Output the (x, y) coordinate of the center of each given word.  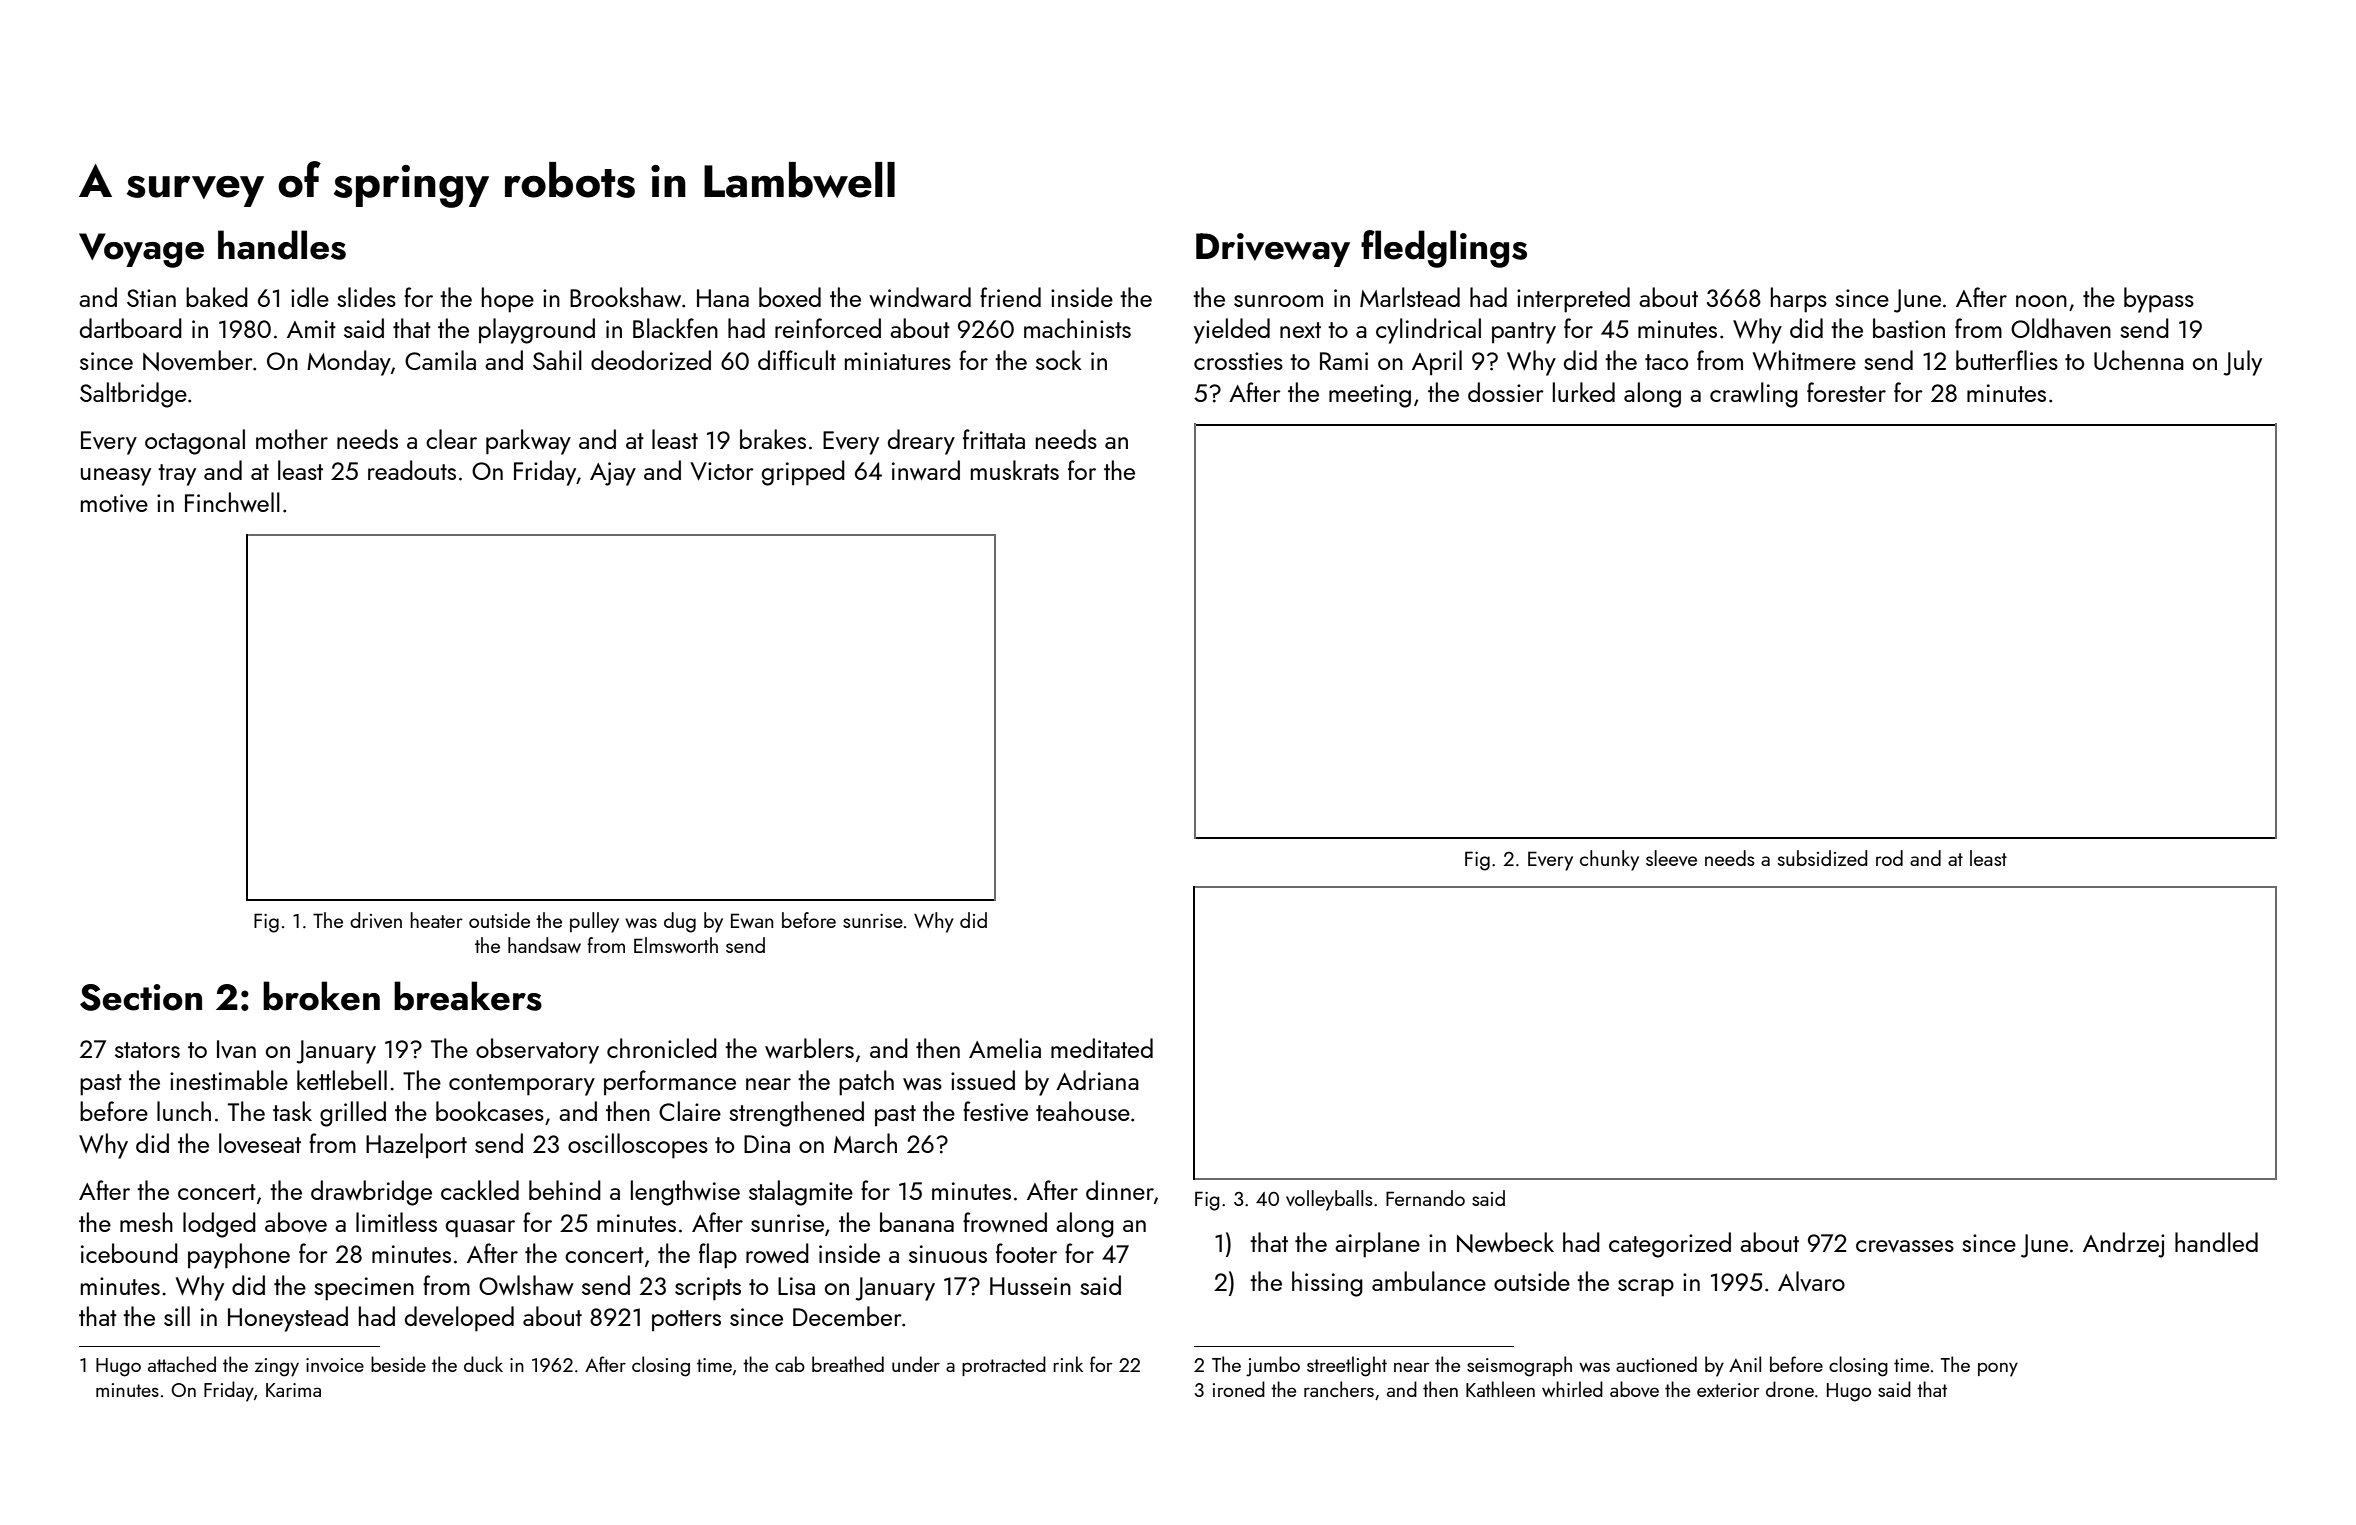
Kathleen (1500, 1389)
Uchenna (2139, 360)
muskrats (1015, 470)
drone (1790, 1389)
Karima (293, 1390)
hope (508, 300)
